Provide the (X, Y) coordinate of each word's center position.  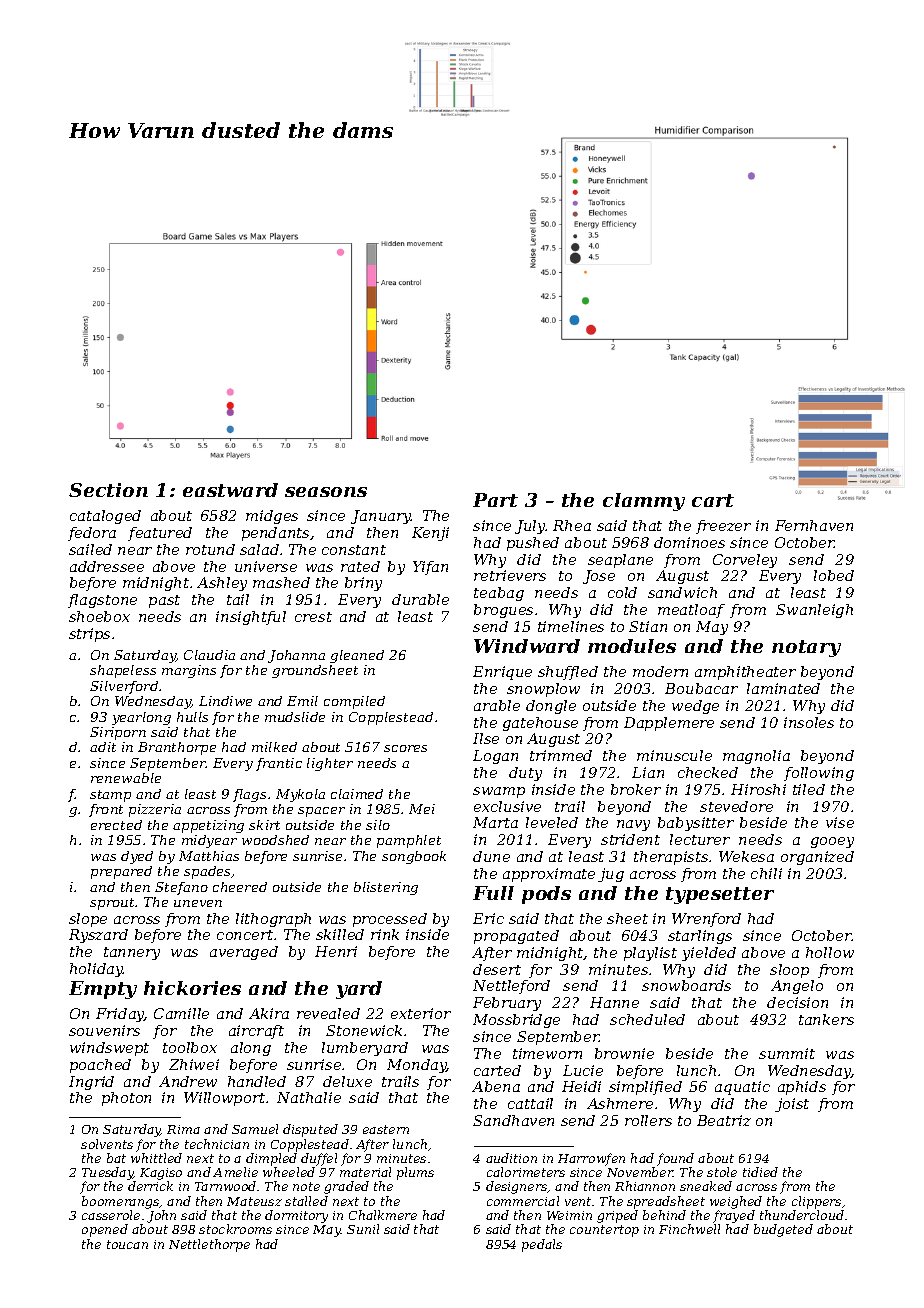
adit (103, 747)
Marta (495, 822)
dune (491, 856)
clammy (644, 502)
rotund (210, 549)
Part (495, 500)
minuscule (674, 755)
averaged (244, 953)
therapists (671, 858)
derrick (150, 1186)
